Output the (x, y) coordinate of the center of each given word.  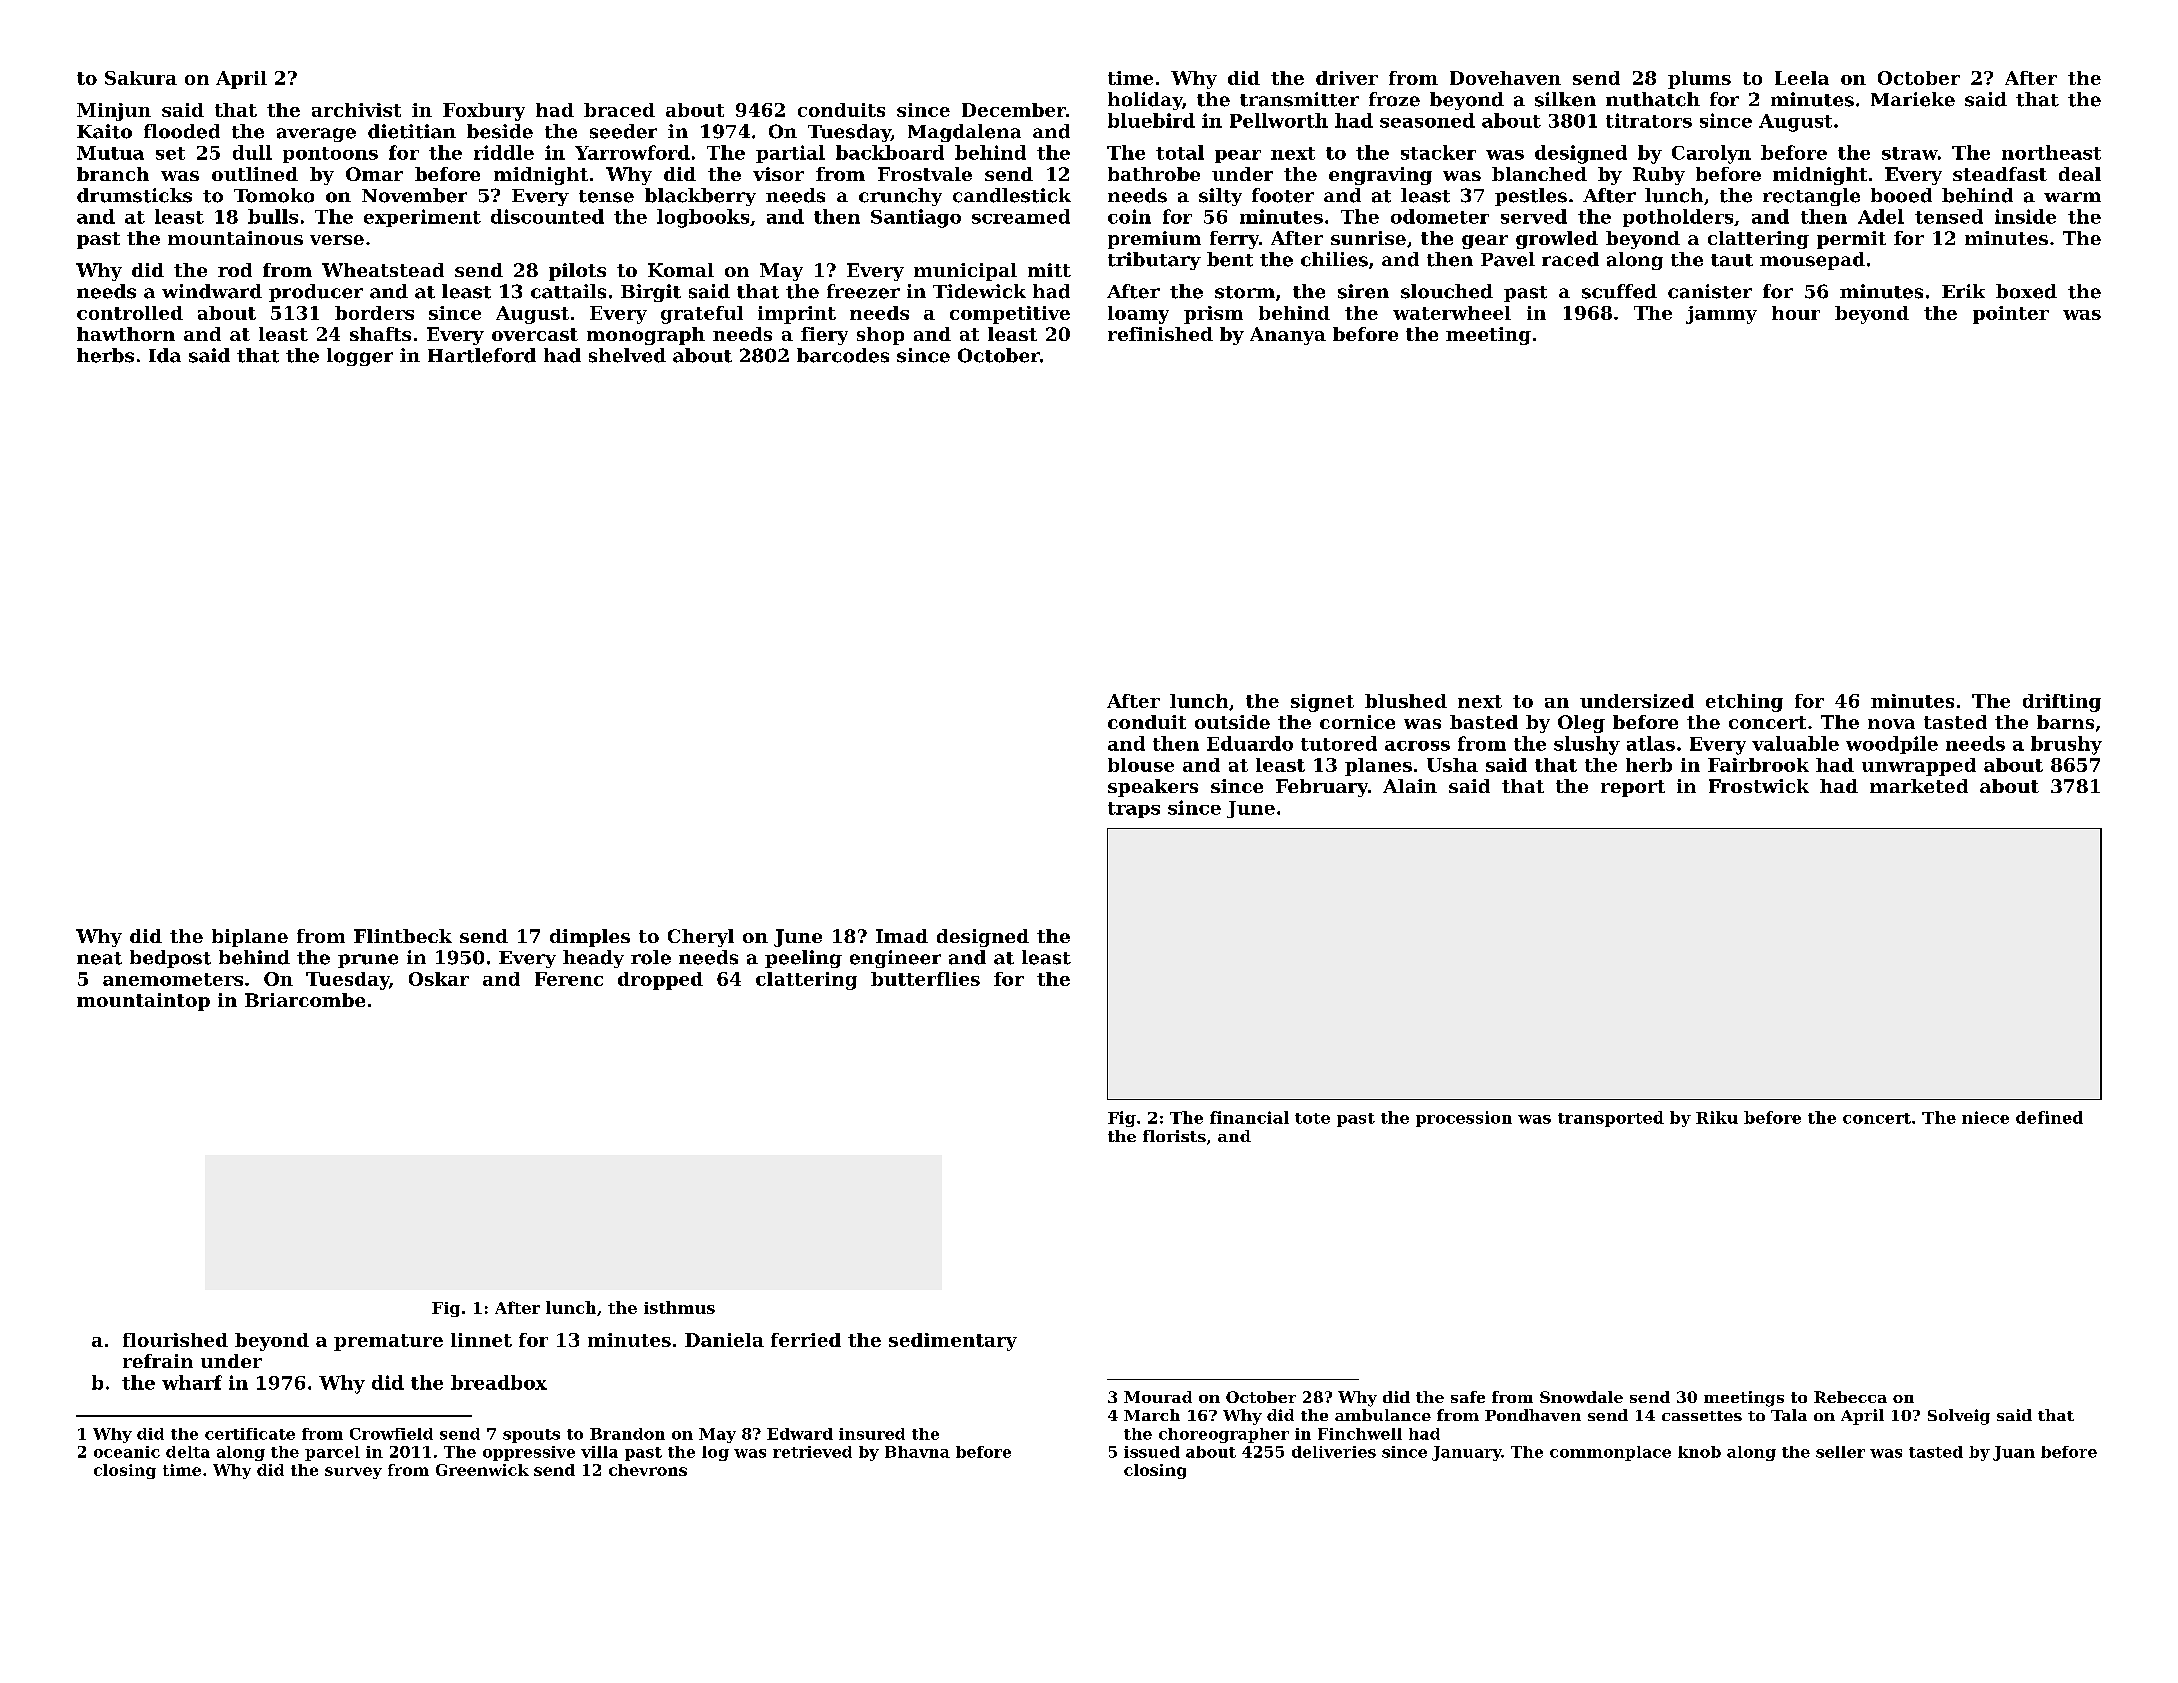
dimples (590, 938)
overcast (535, 334)
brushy (2066, 745)
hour (1796, 313)
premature (388, 1342)
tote (1312, 1118)
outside (1232, 722)
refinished (1160, 334)
